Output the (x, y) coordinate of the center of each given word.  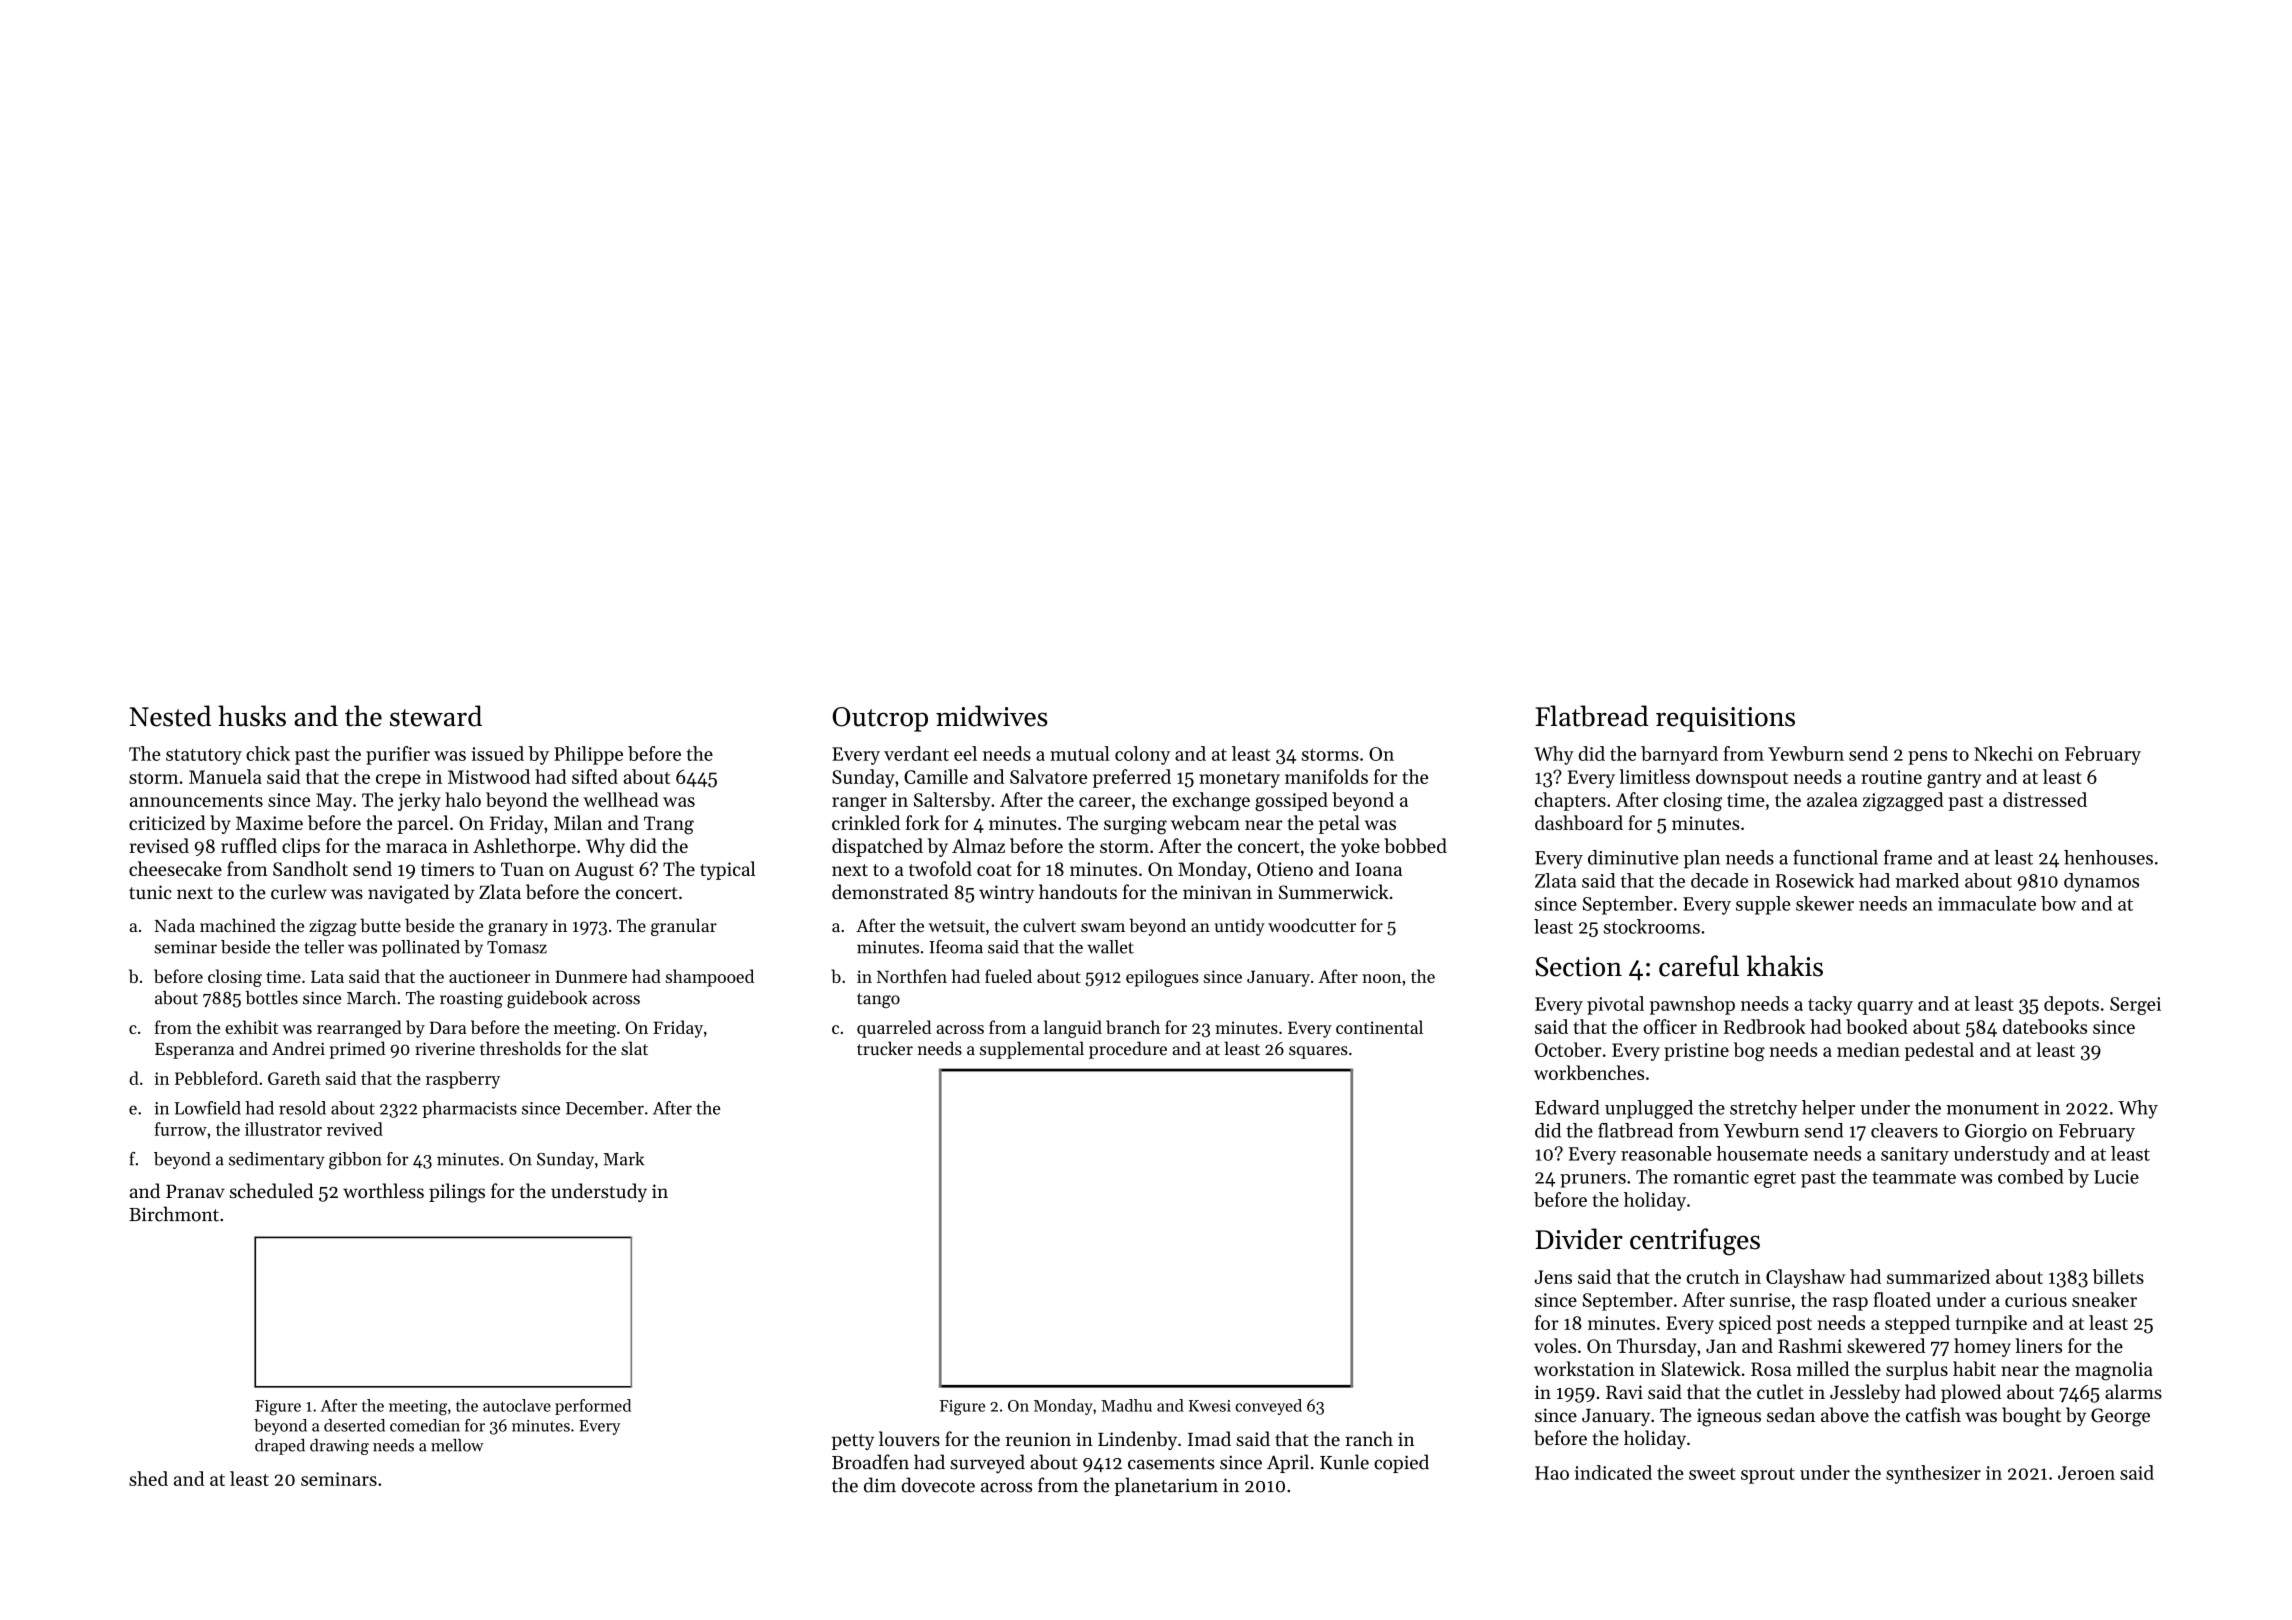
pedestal (1939, 1051)
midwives (992, 716)
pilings (457, 1193)
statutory (204, 757)
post (1794, 1326)
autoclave (517, 1405)
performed (593, 1407)
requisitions (1725, 719)
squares (1318, 1052)
